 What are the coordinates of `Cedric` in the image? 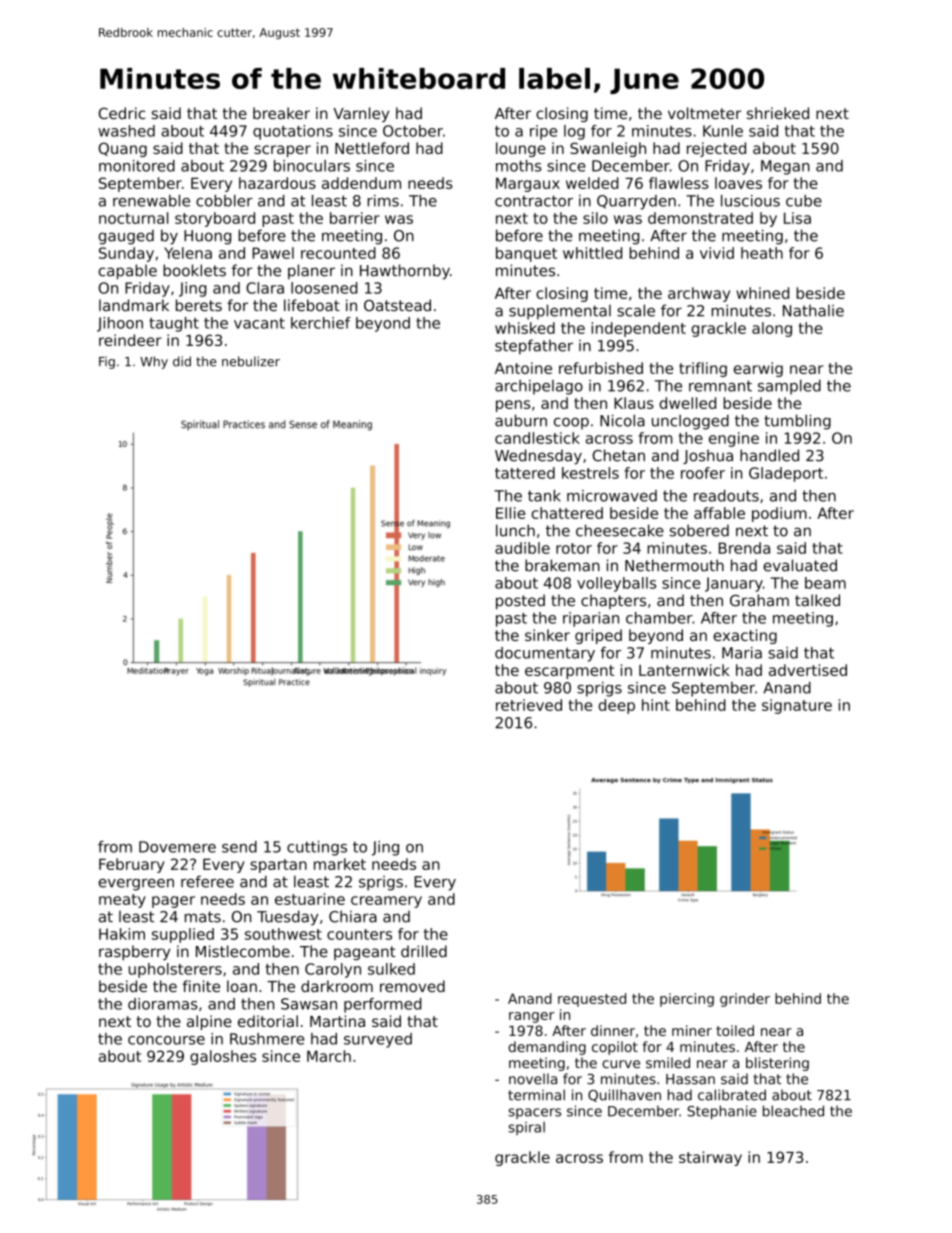 It's located at (121, 113).
